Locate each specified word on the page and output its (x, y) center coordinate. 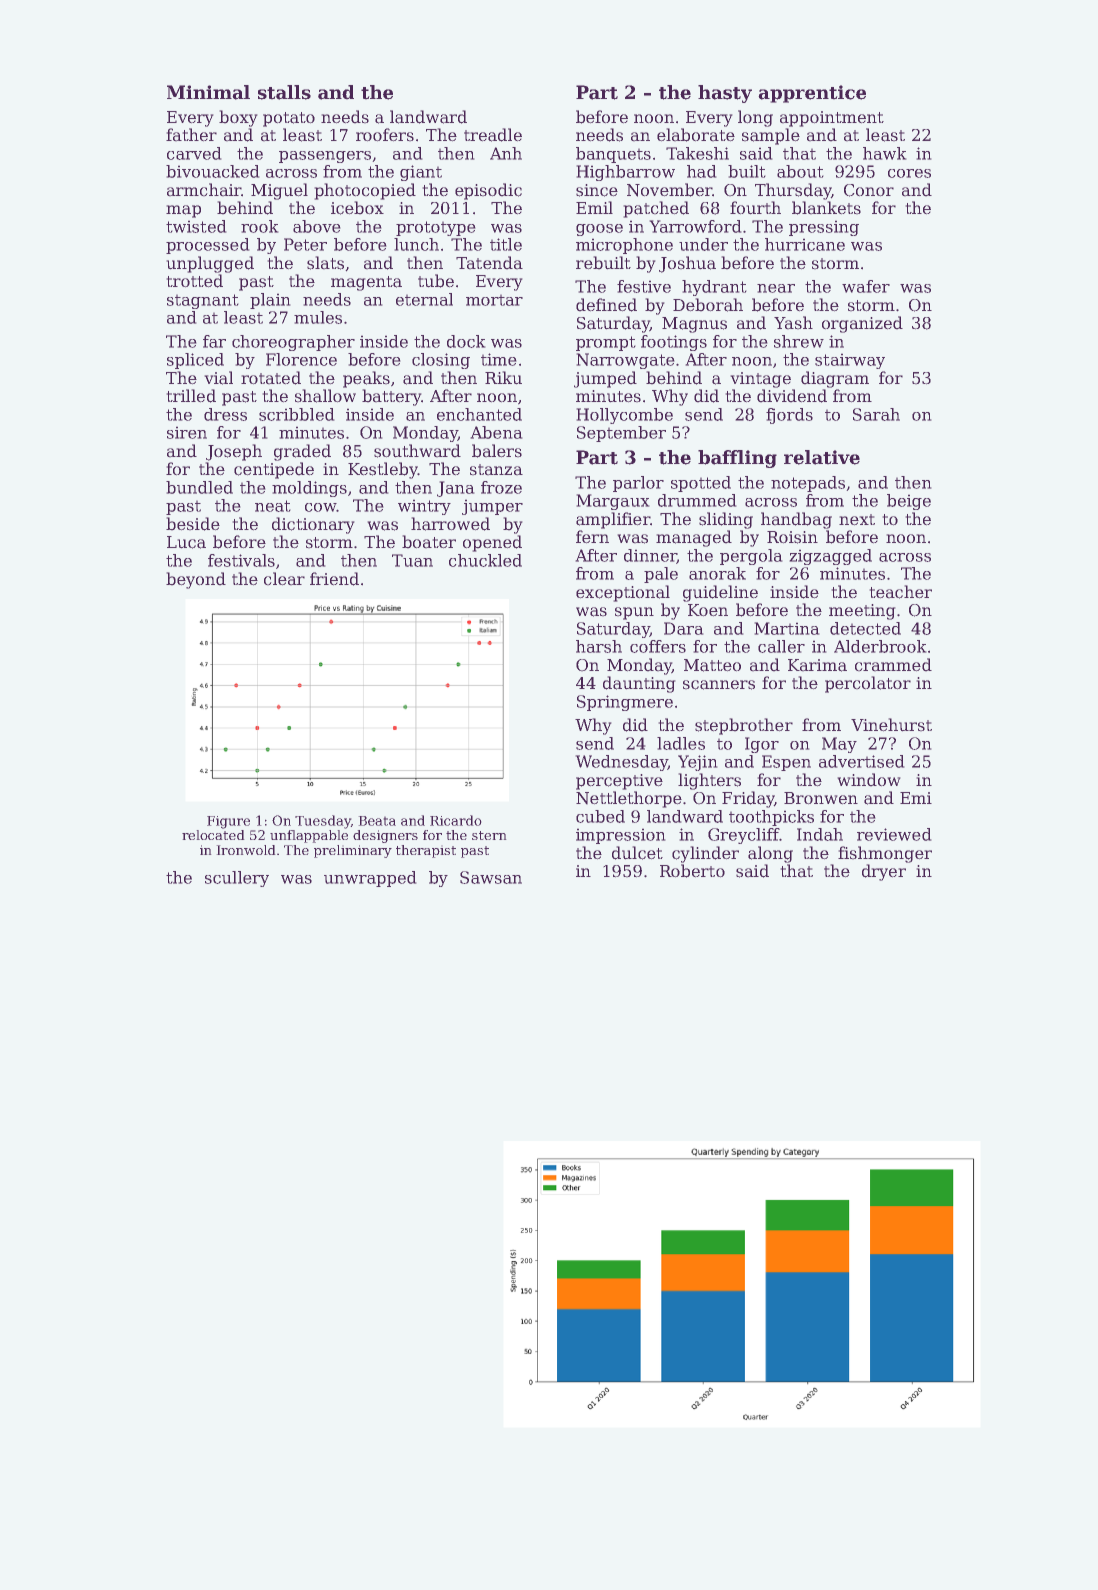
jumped (605, 379)
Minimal (208, 92)
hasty (725, 94)
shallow (325, 396)
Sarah (876, 414)
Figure (228, 822)
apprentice (812, 94)
